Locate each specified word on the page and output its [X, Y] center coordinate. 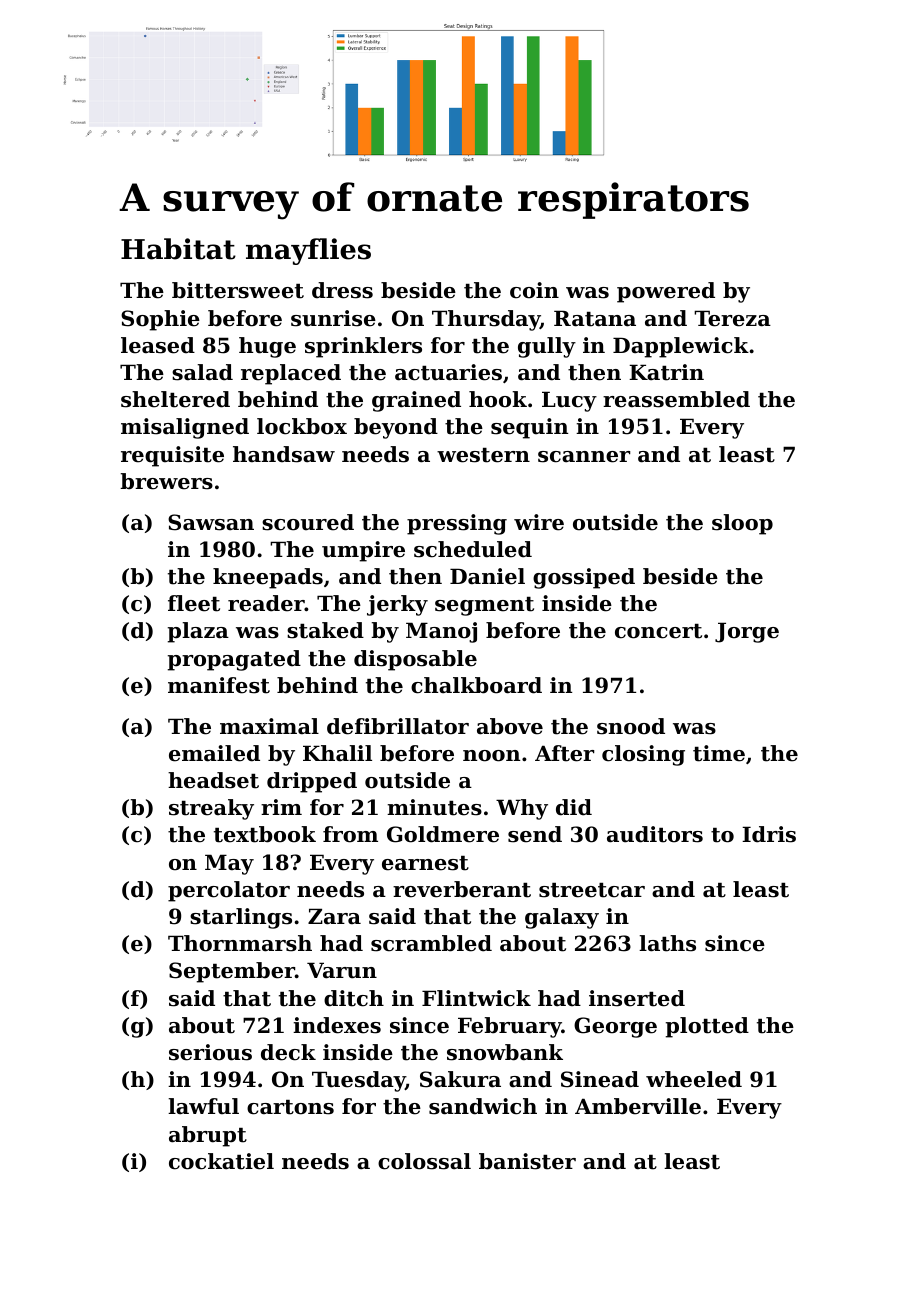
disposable [415, 660]
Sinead [600, 1079]
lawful [203, 1106]
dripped [312, 782]
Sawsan [211, 522]
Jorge [747, 632]
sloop [742, 524]
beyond [396, 428]
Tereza [732, 318]
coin [534, 290]
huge [267, 347]
